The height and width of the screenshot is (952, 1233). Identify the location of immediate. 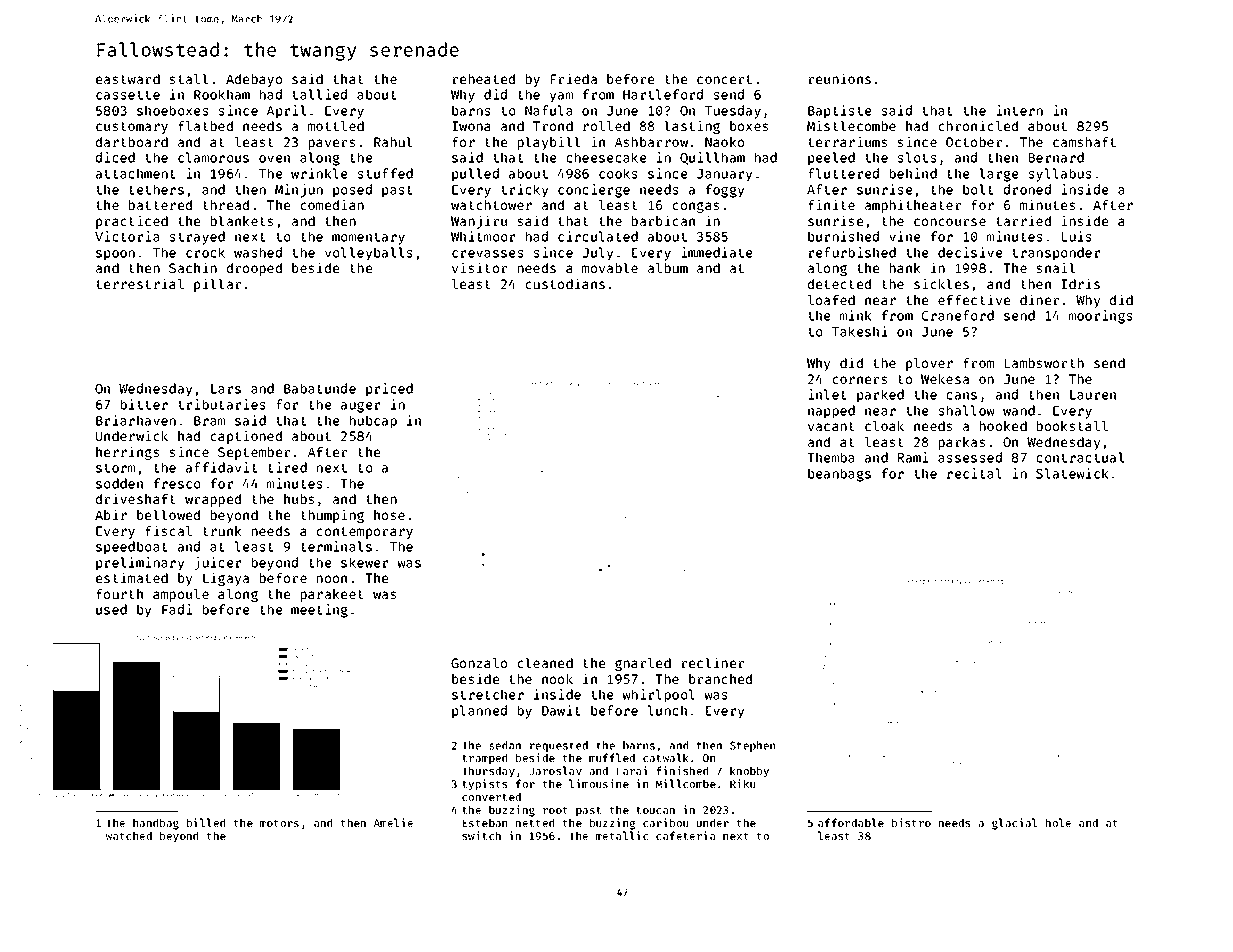
(716, 252).
